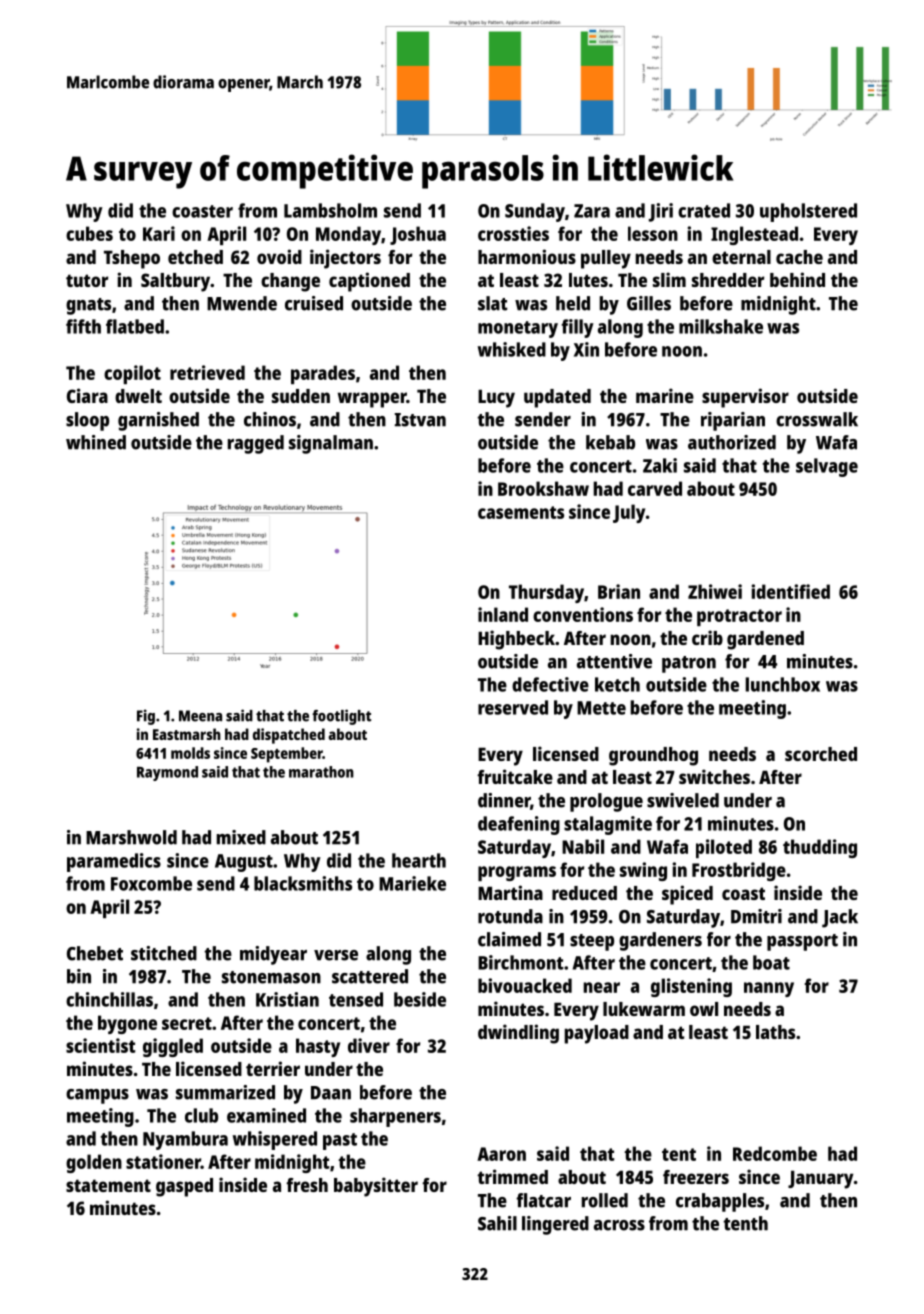 This page has height=1314, width=924. I want to click on whisked, so click(512, 349).
